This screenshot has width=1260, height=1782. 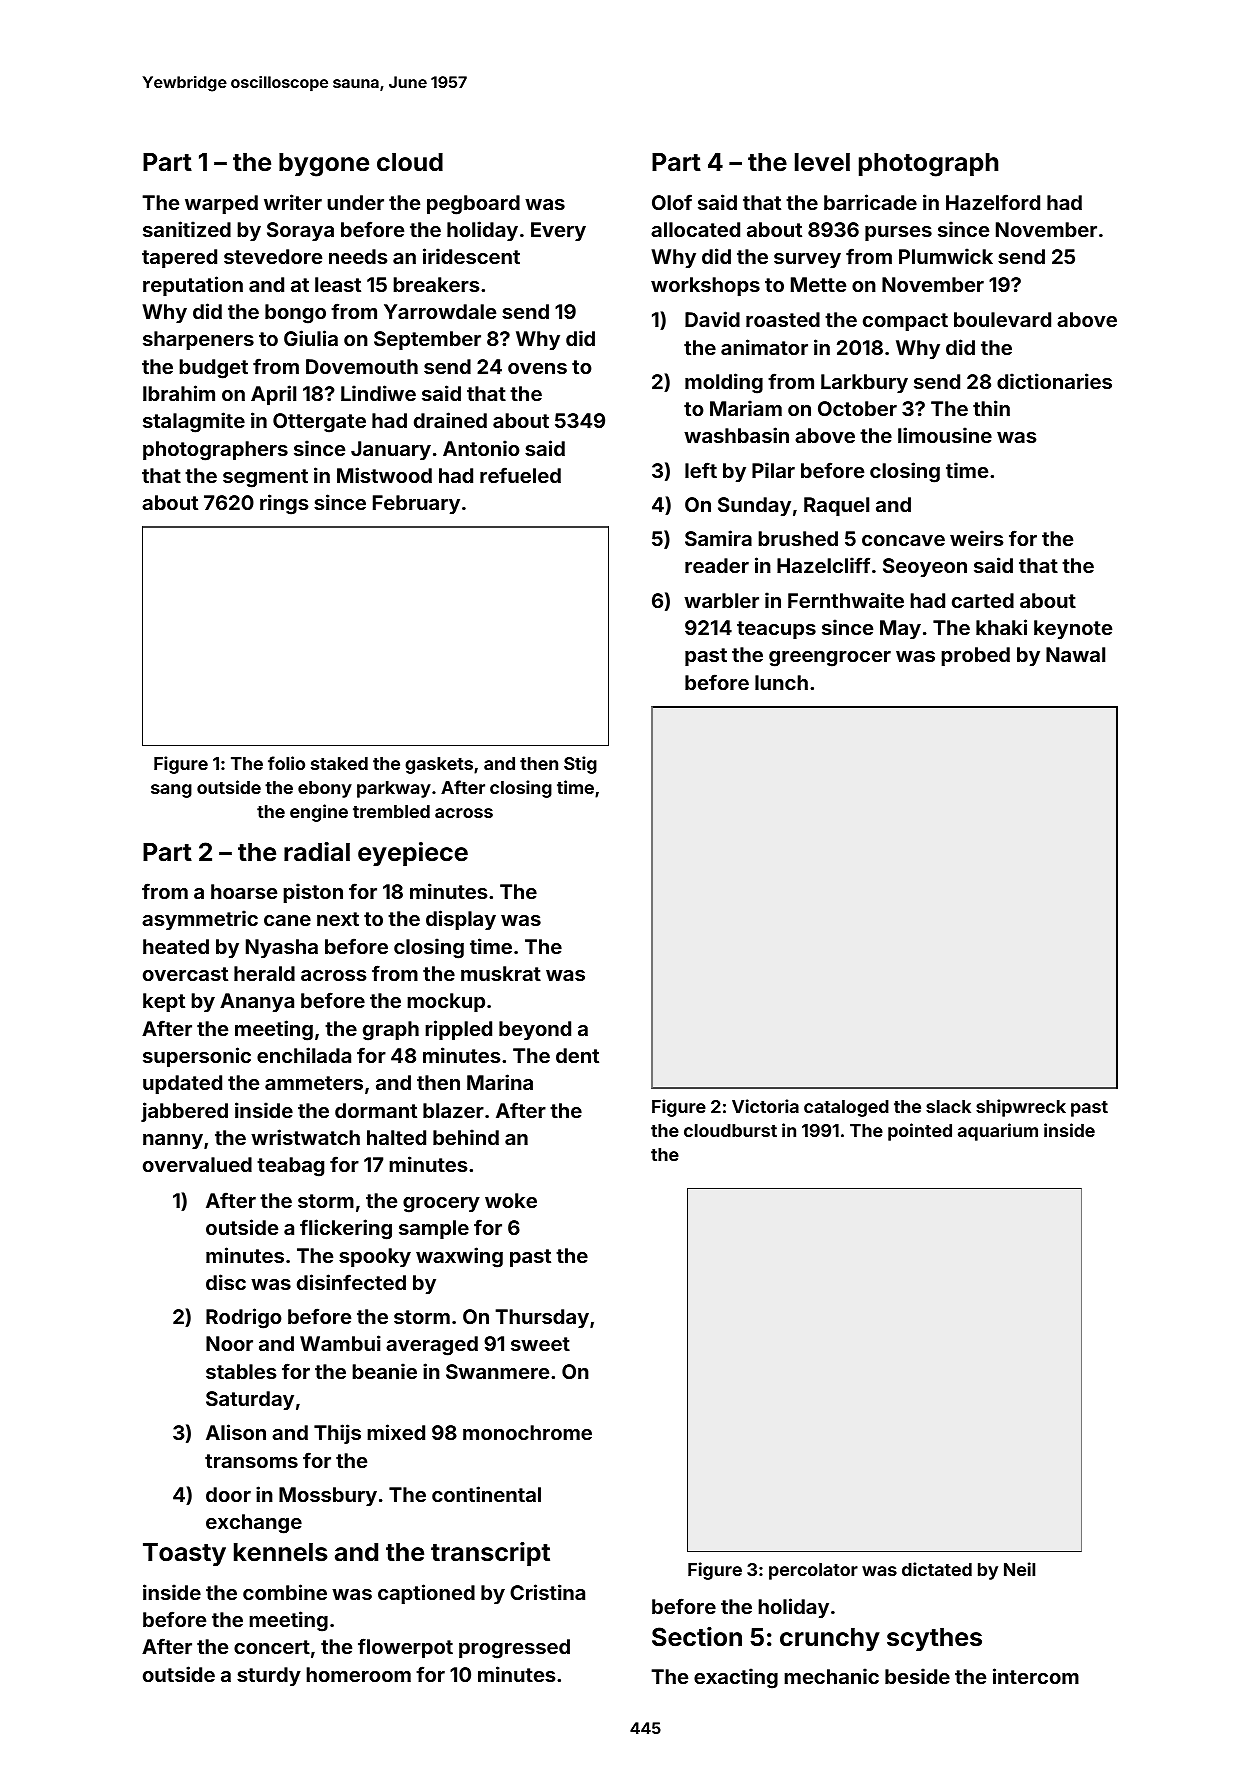 I want to click on sturdy, so click(x=269, y=1676).
